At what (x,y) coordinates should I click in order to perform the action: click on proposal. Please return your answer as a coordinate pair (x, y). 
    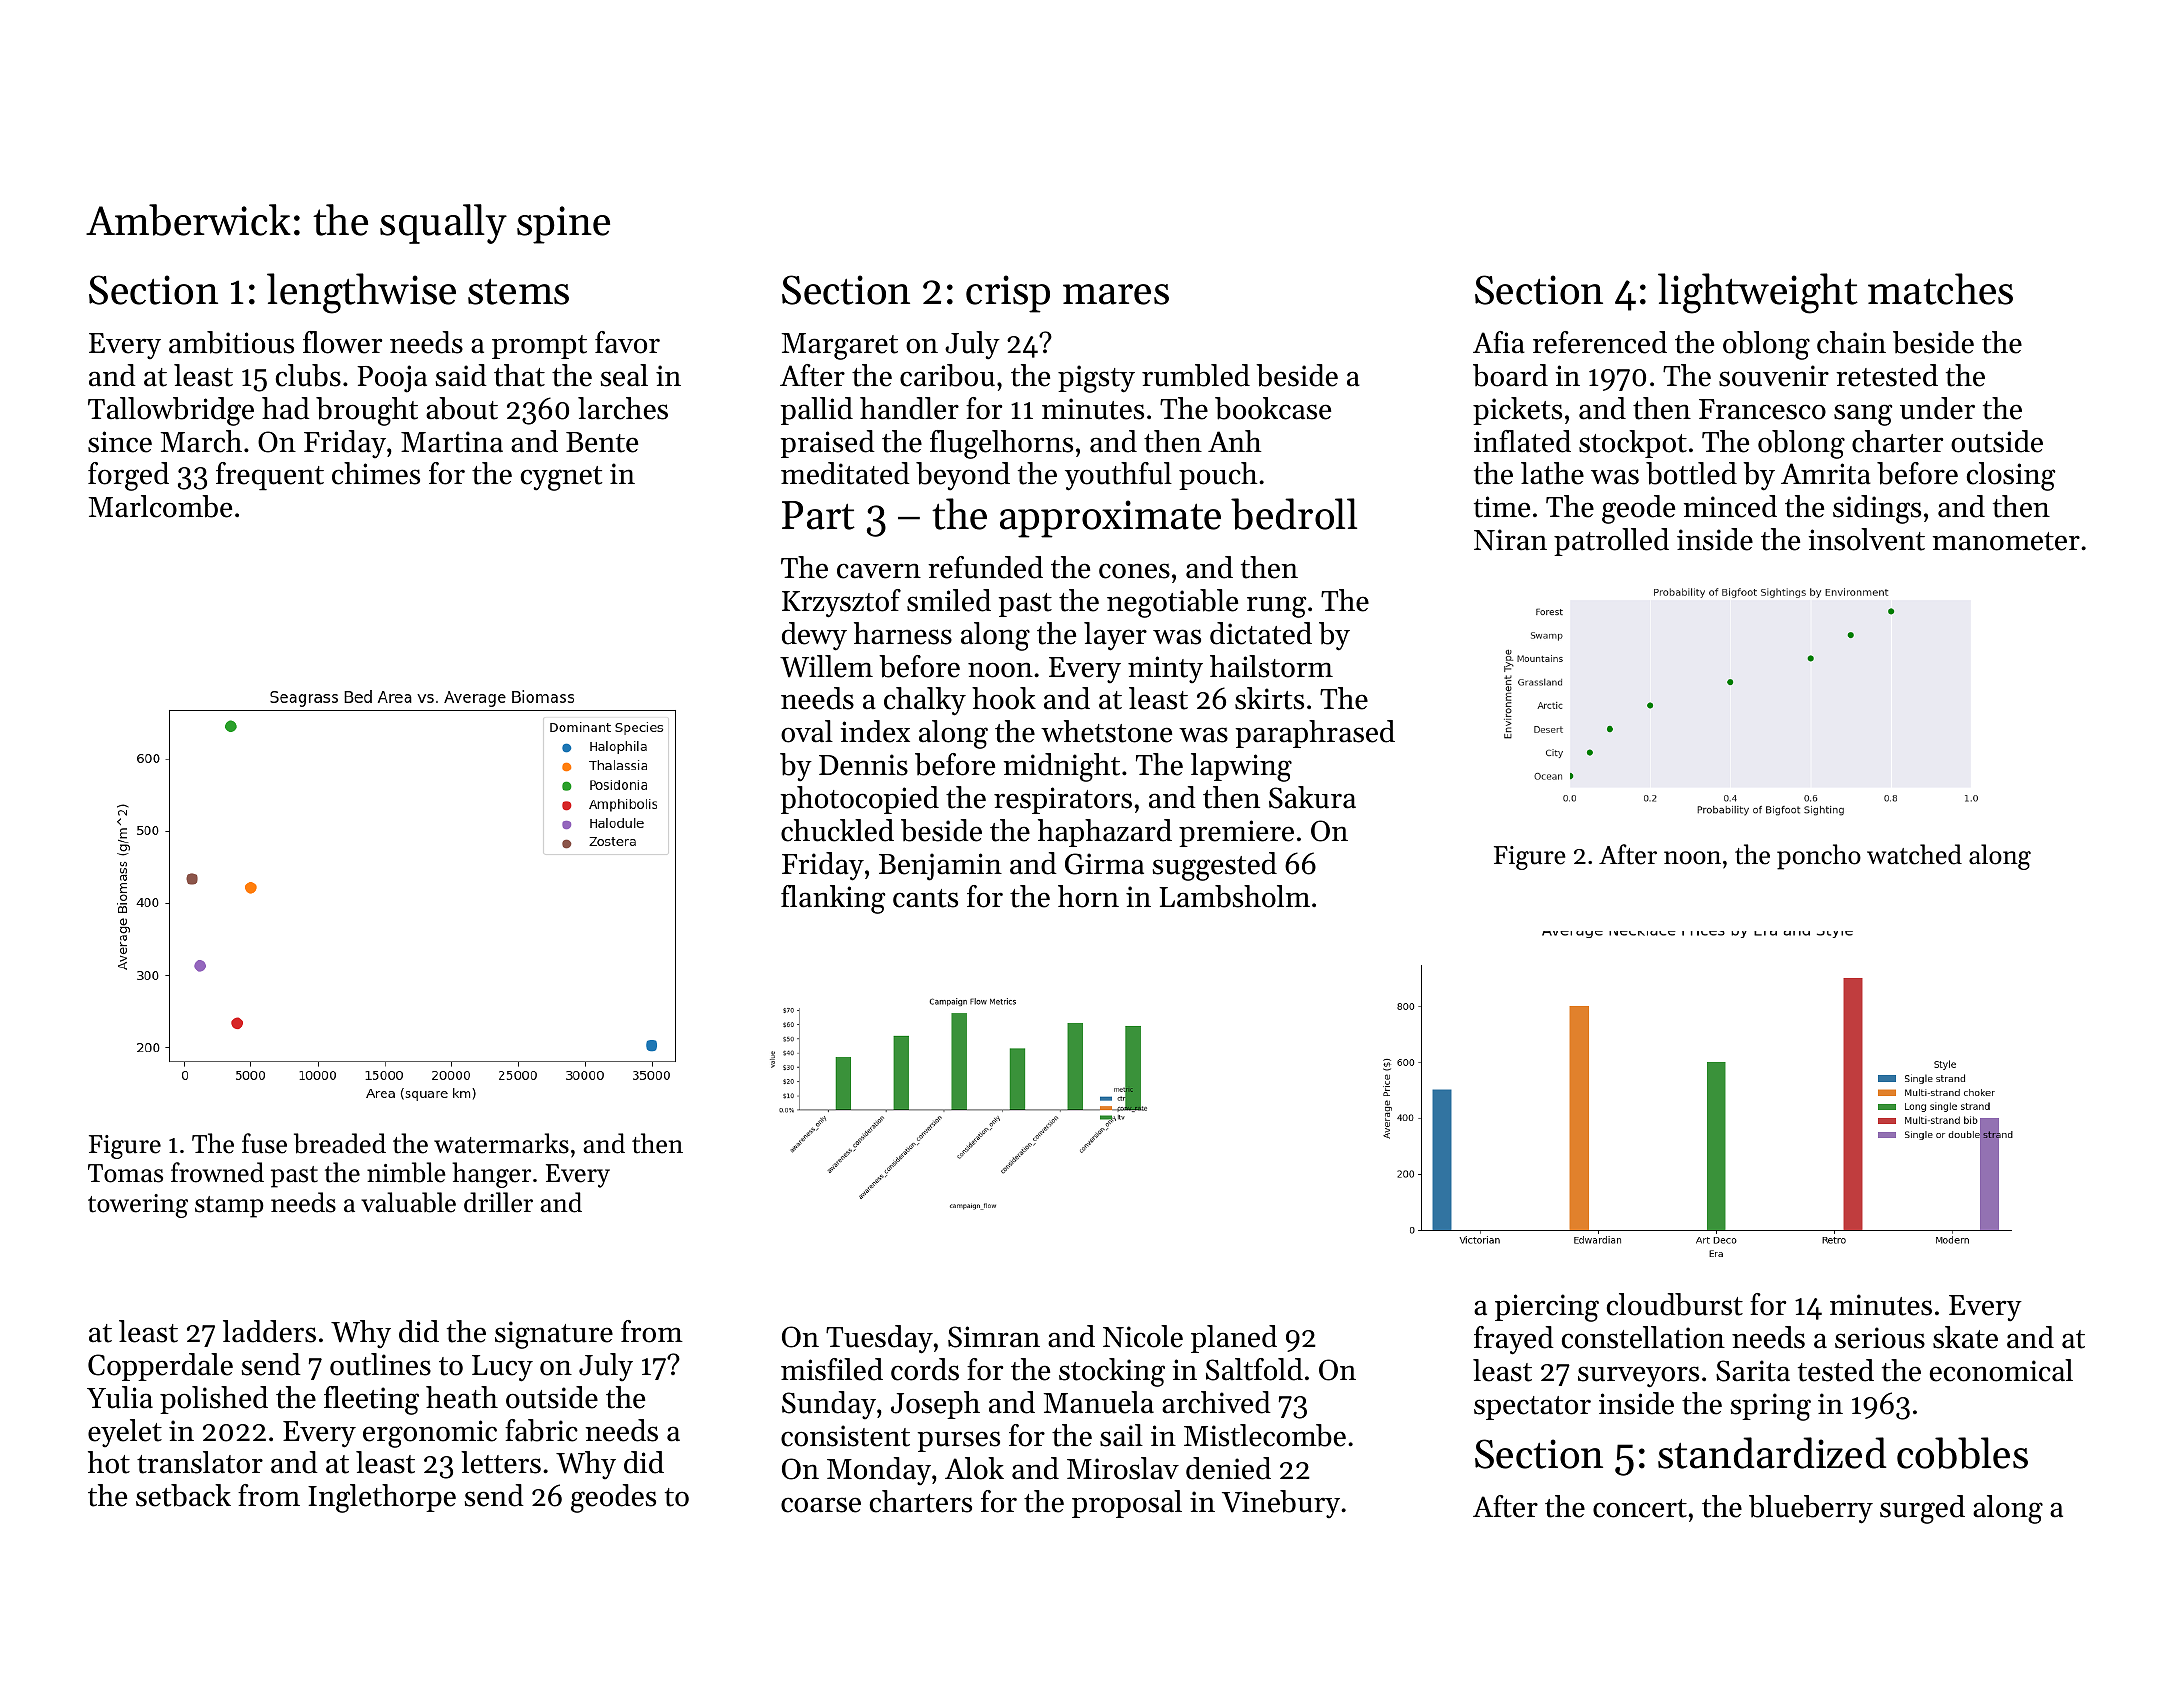
    Looking at the image, I should click on (1127, 1504).
